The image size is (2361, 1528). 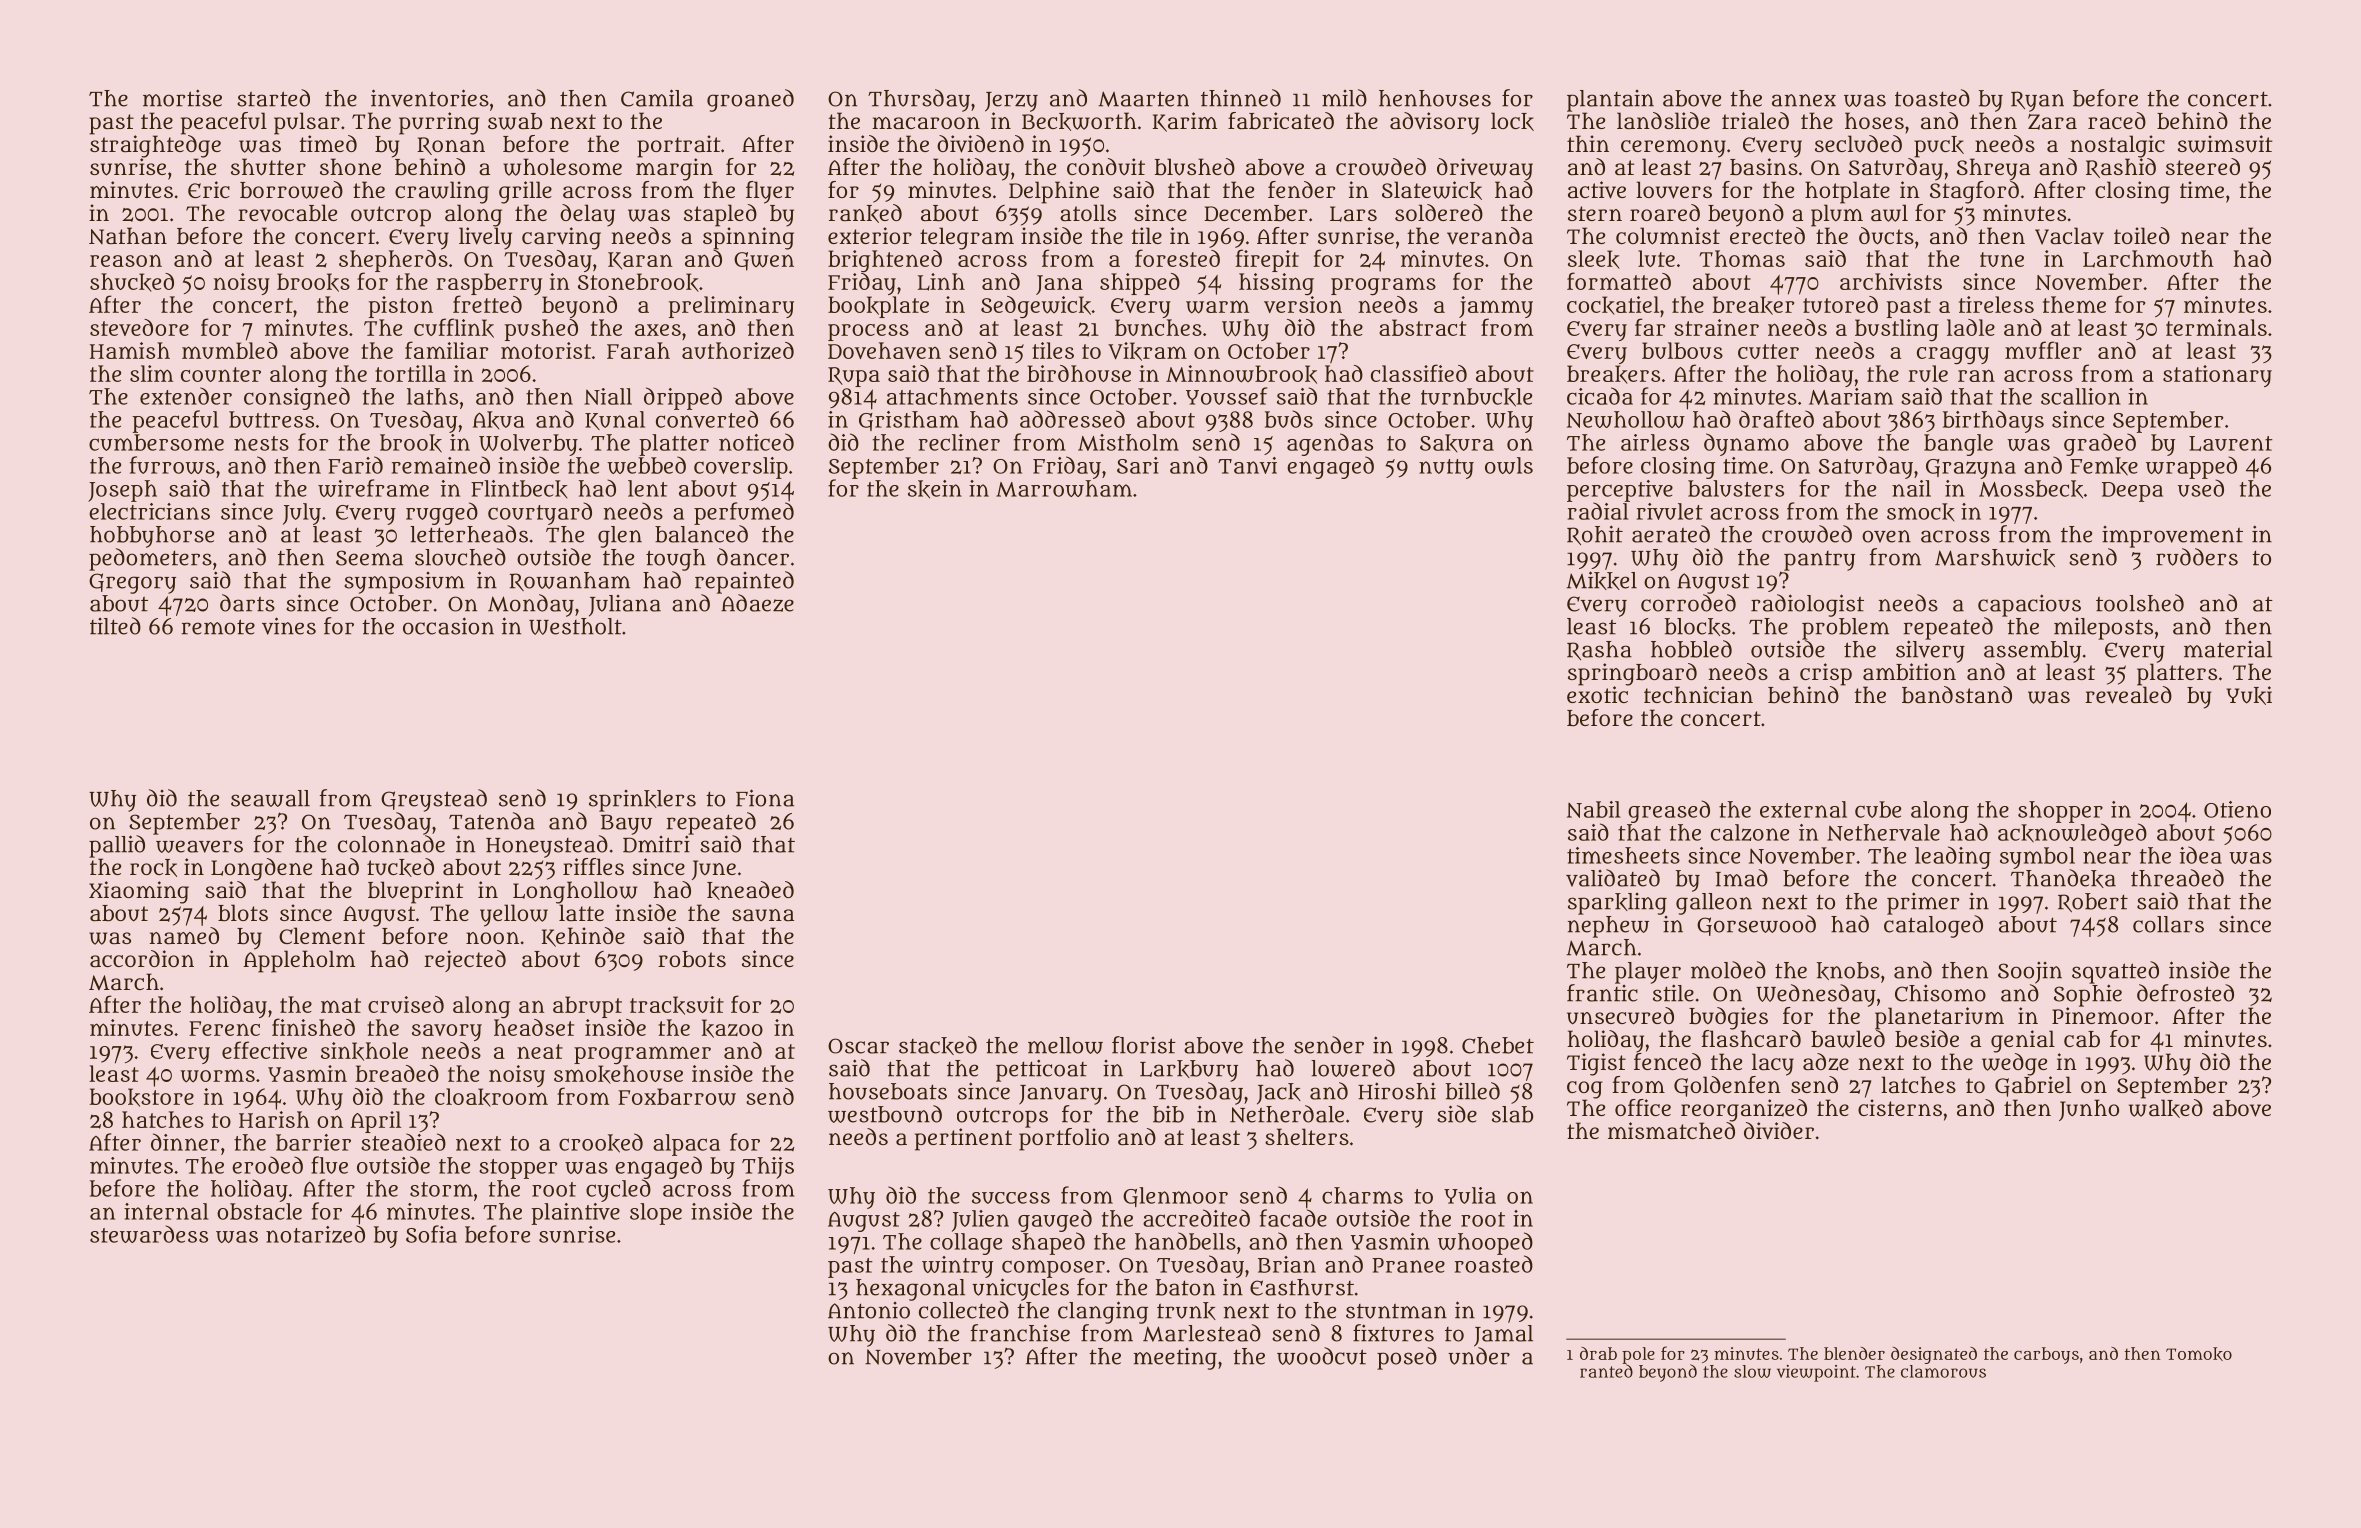 What do you see at coordinates (869, 1310) in the screenshot?
I see `Antonio` at bounding box center [869, 1310].
